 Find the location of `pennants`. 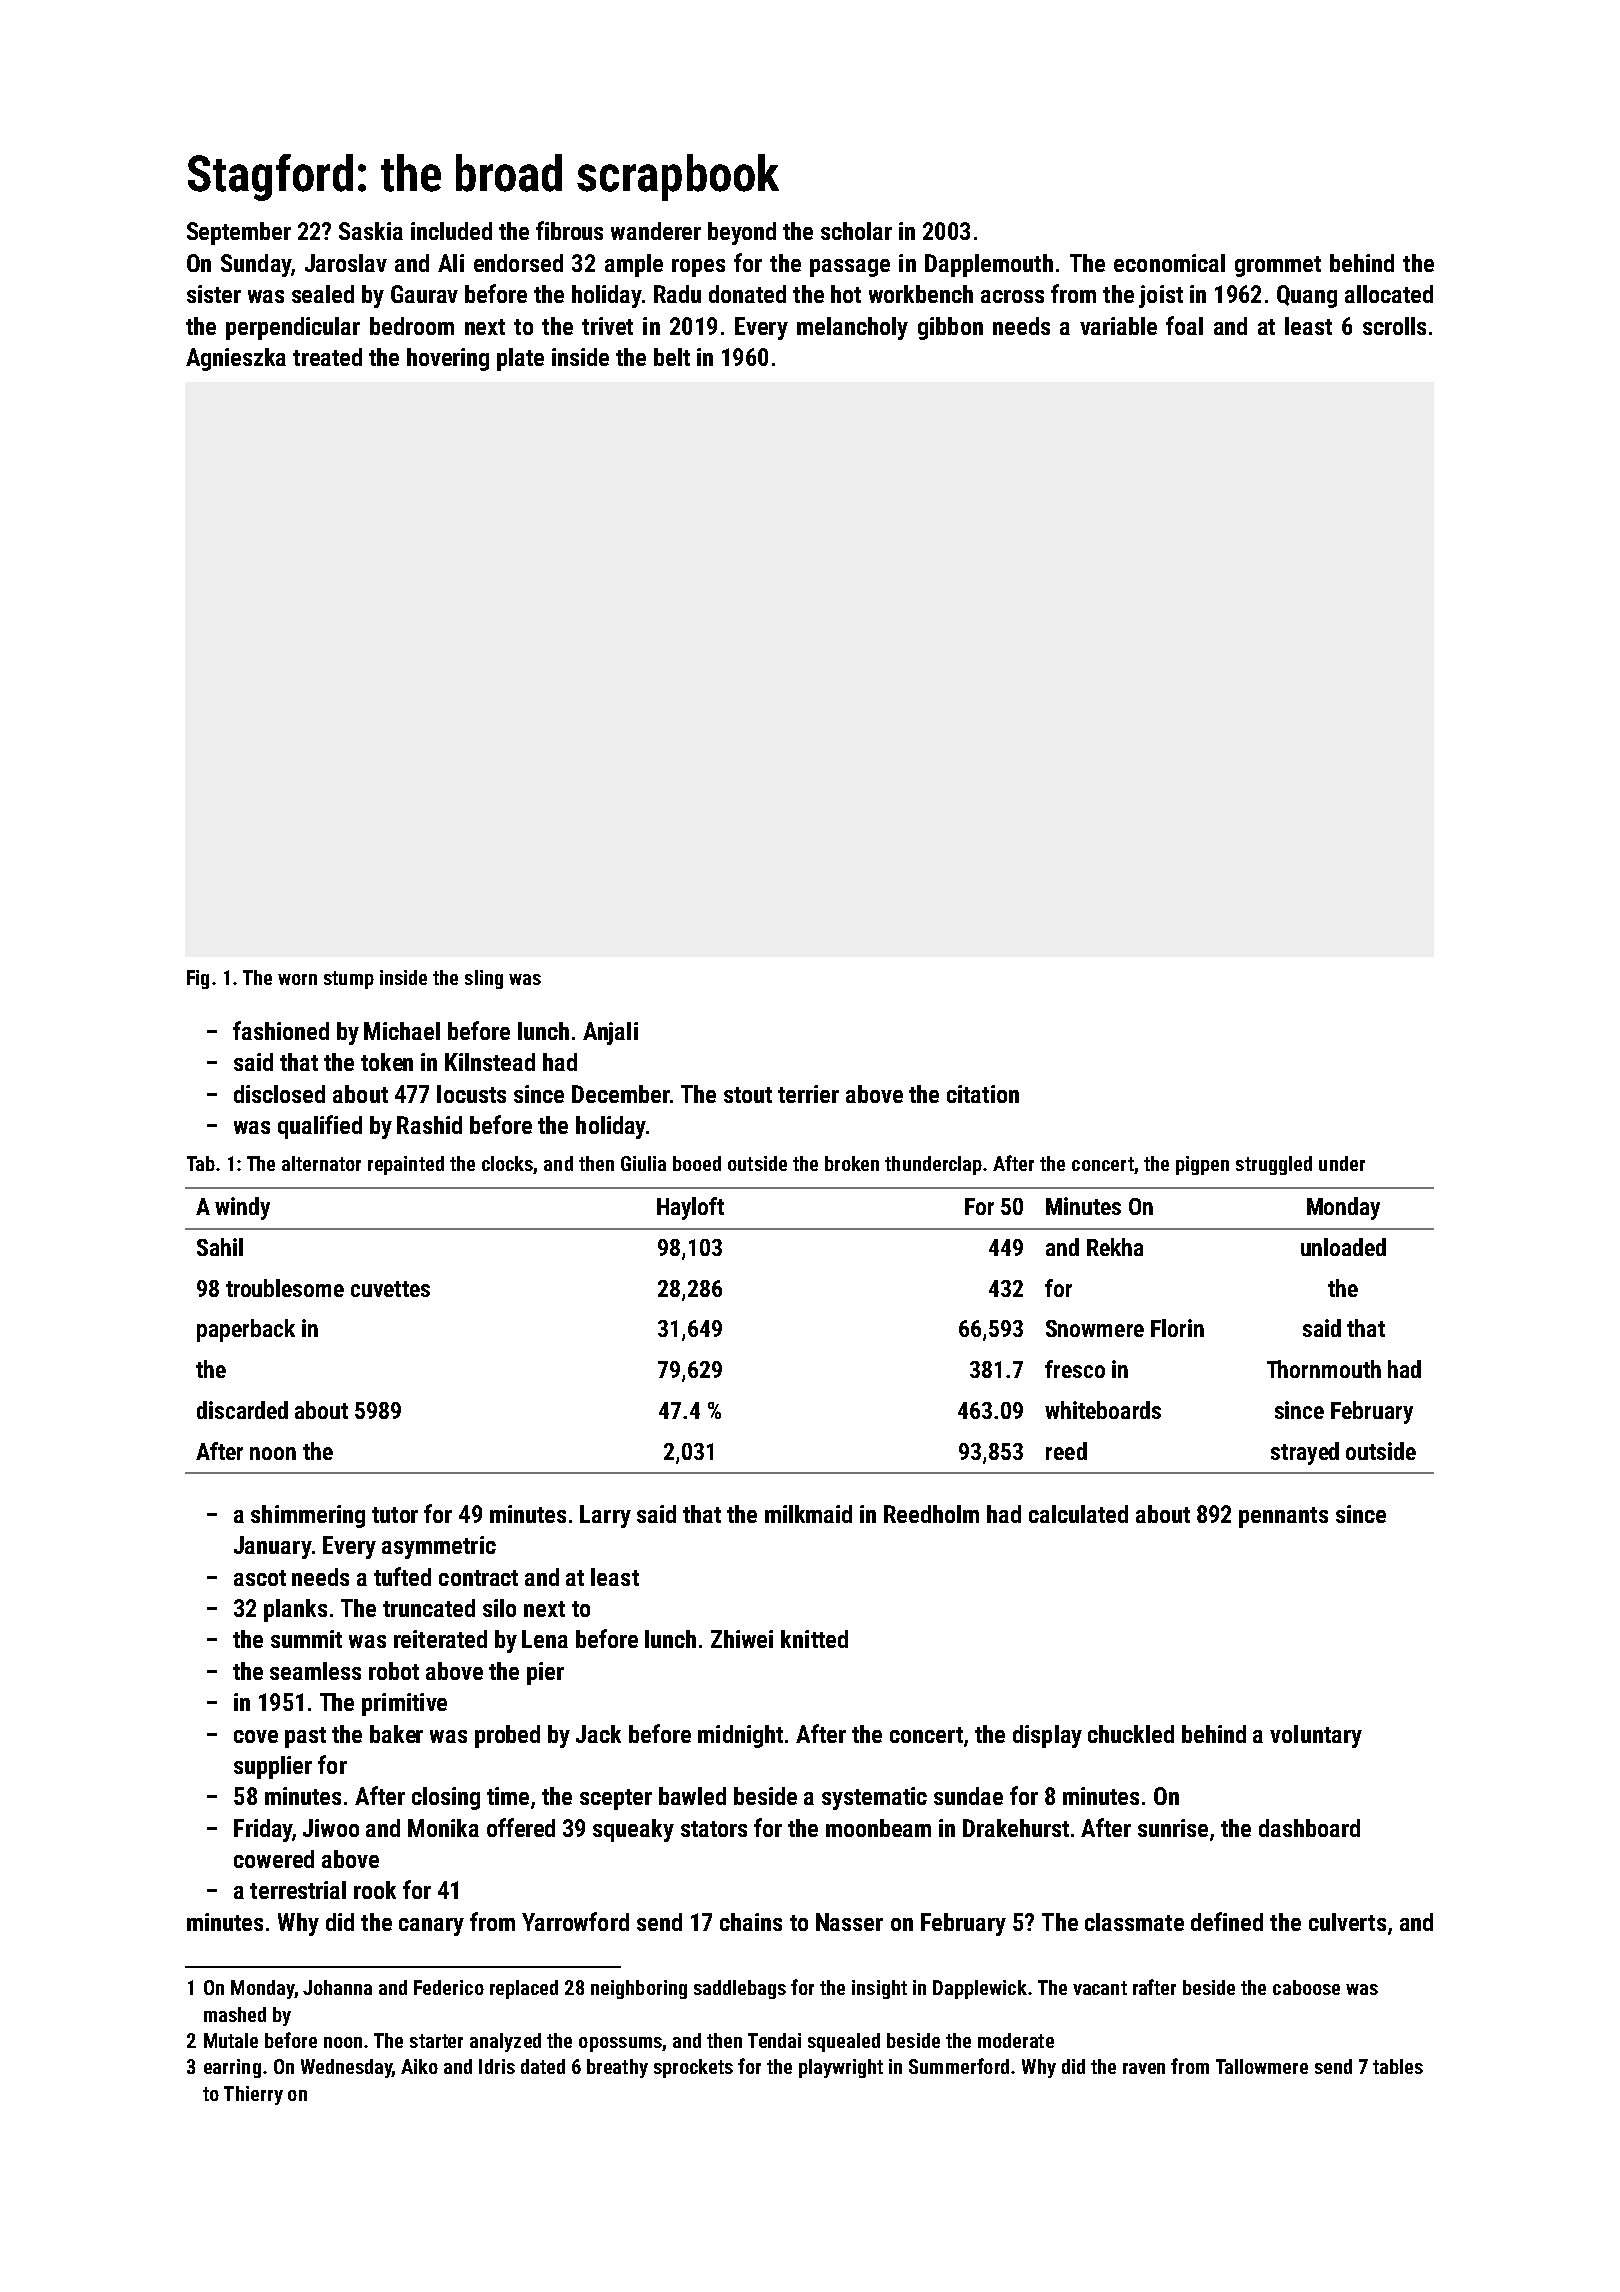

pennants is located at coordinates (1283, 1517).
